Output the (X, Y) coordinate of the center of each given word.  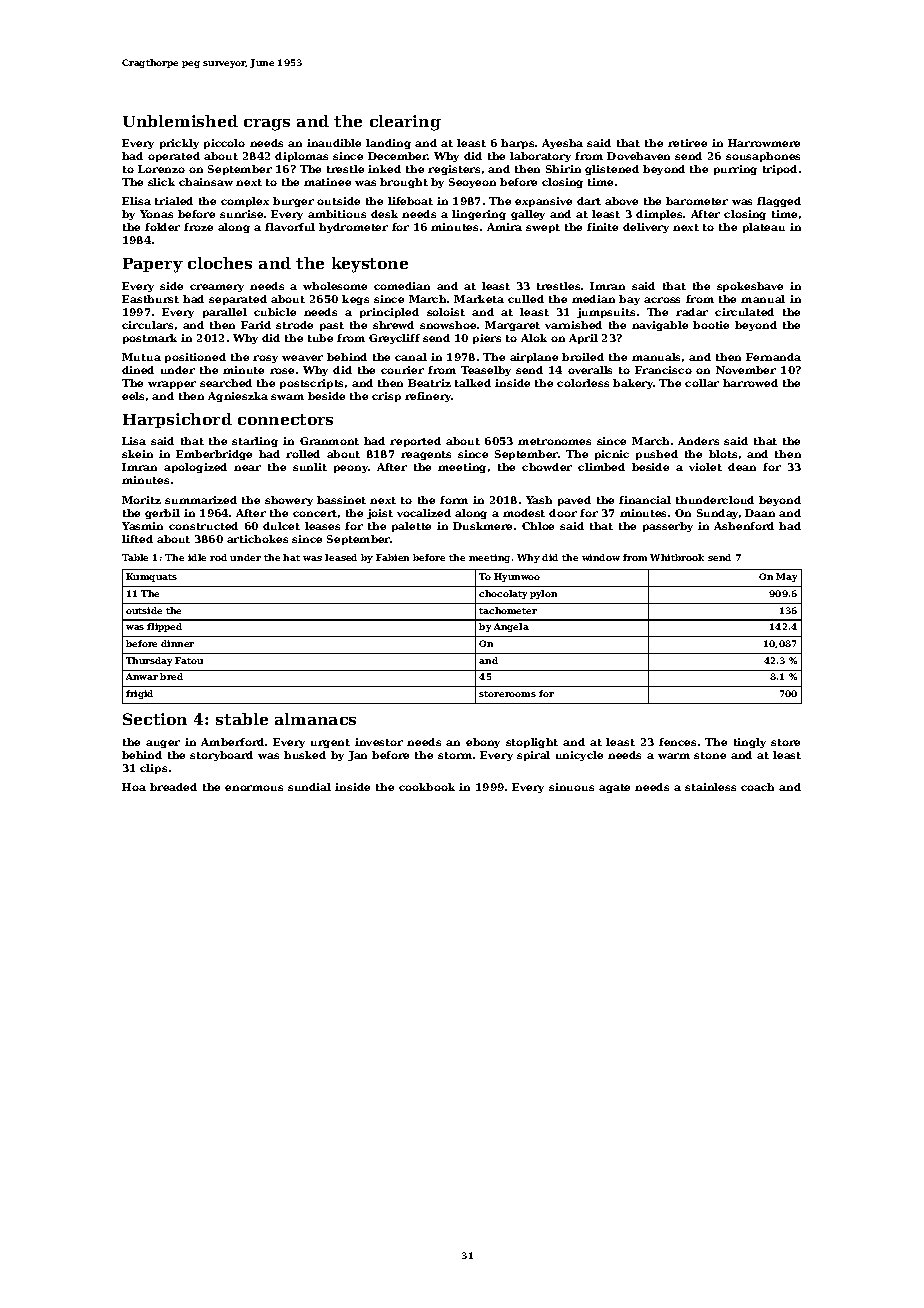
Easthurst (150, 299)
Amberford (232, 742)
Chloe (538, 526)
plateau (764, 228)
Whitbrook (677, 557)
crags (267, 125)
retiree (687, 143)
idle (197, 557)
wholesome (335, 286)
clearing (405, 123)
